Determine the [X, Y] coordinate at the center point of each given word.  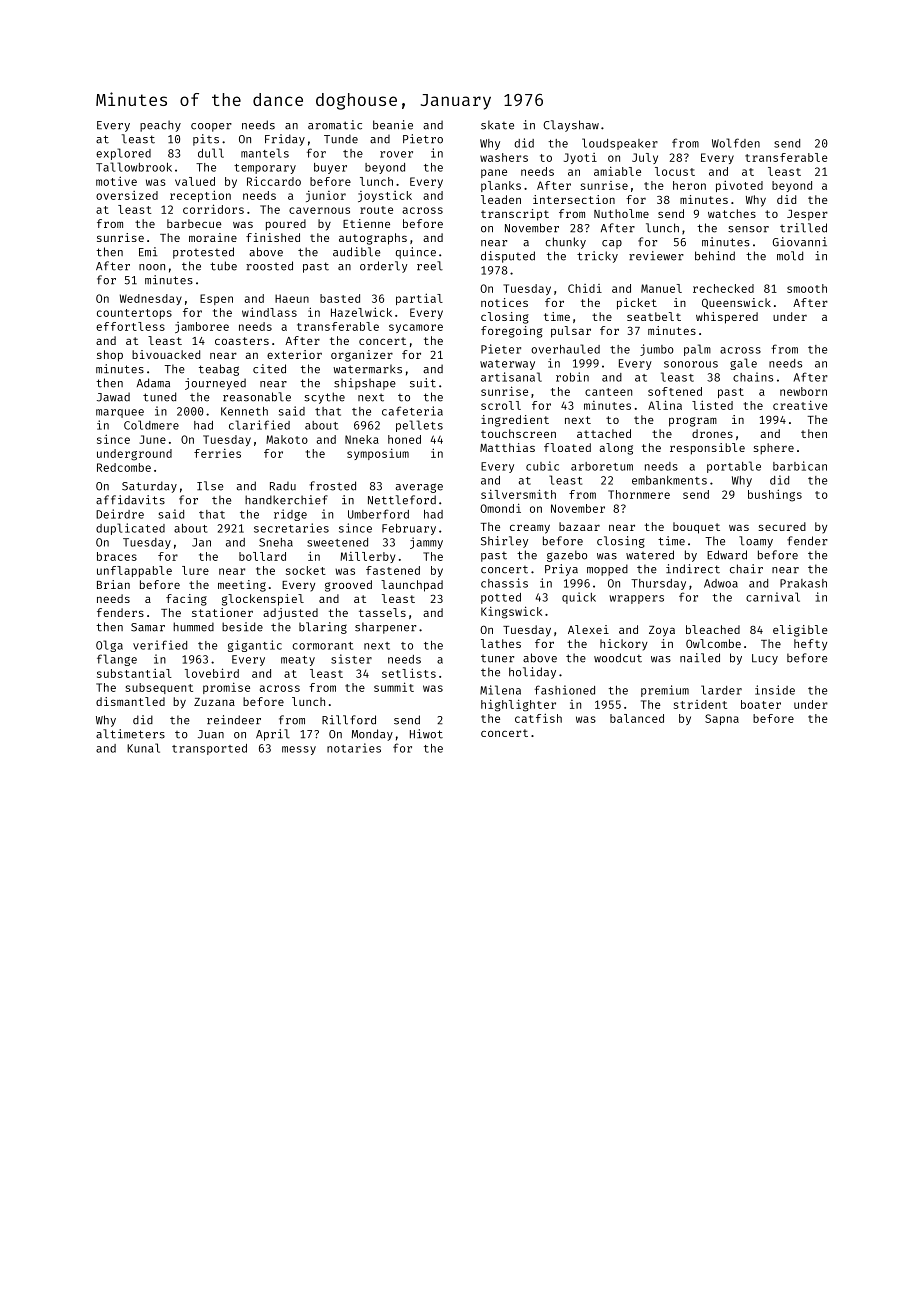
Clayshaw [571, 126]
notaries [354, 748]
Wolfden [736, 143]
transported [209, 749]
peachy [160, 126]
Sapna [722, 719]
